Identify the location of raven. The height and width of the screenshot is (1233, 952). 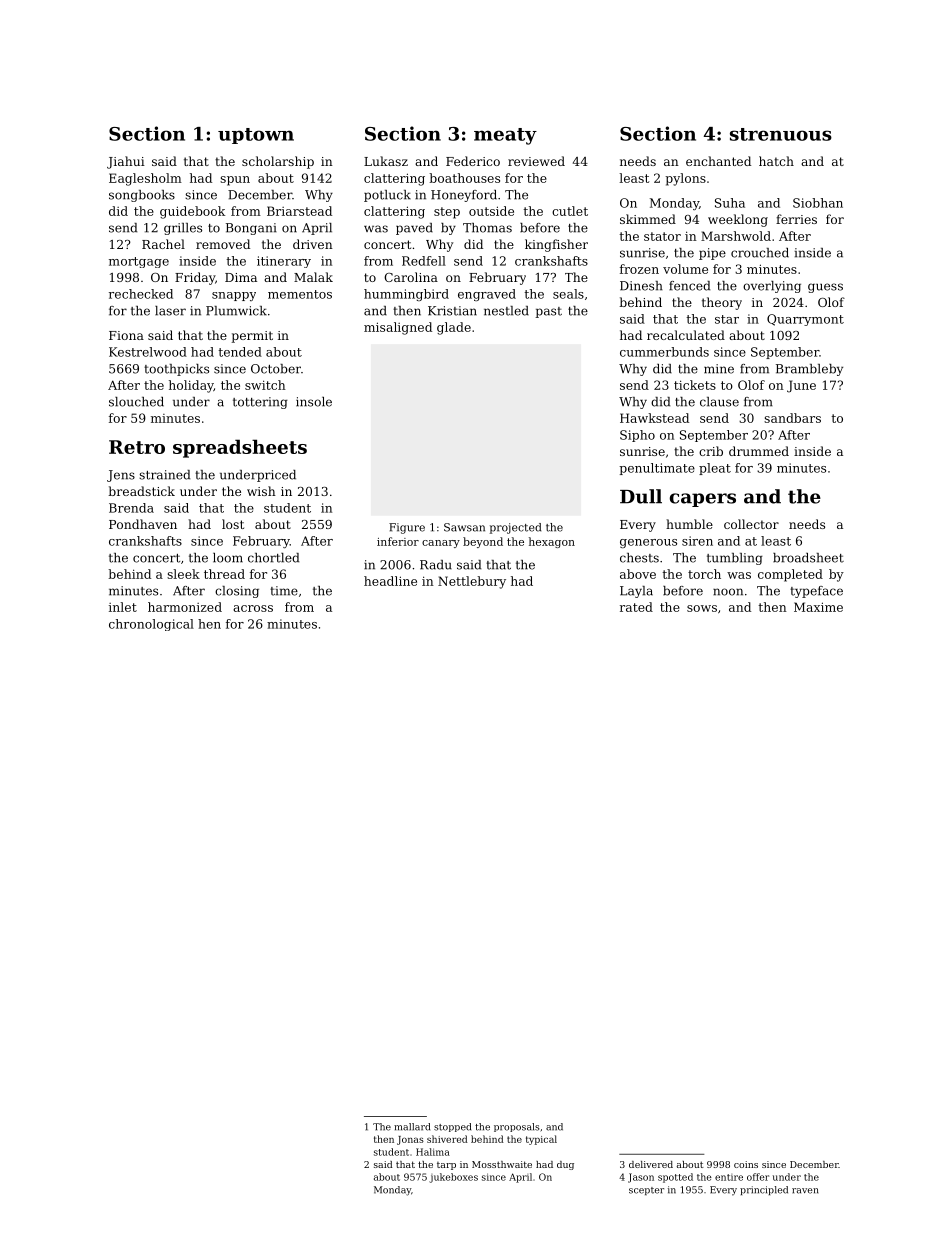
(805, 1191).
